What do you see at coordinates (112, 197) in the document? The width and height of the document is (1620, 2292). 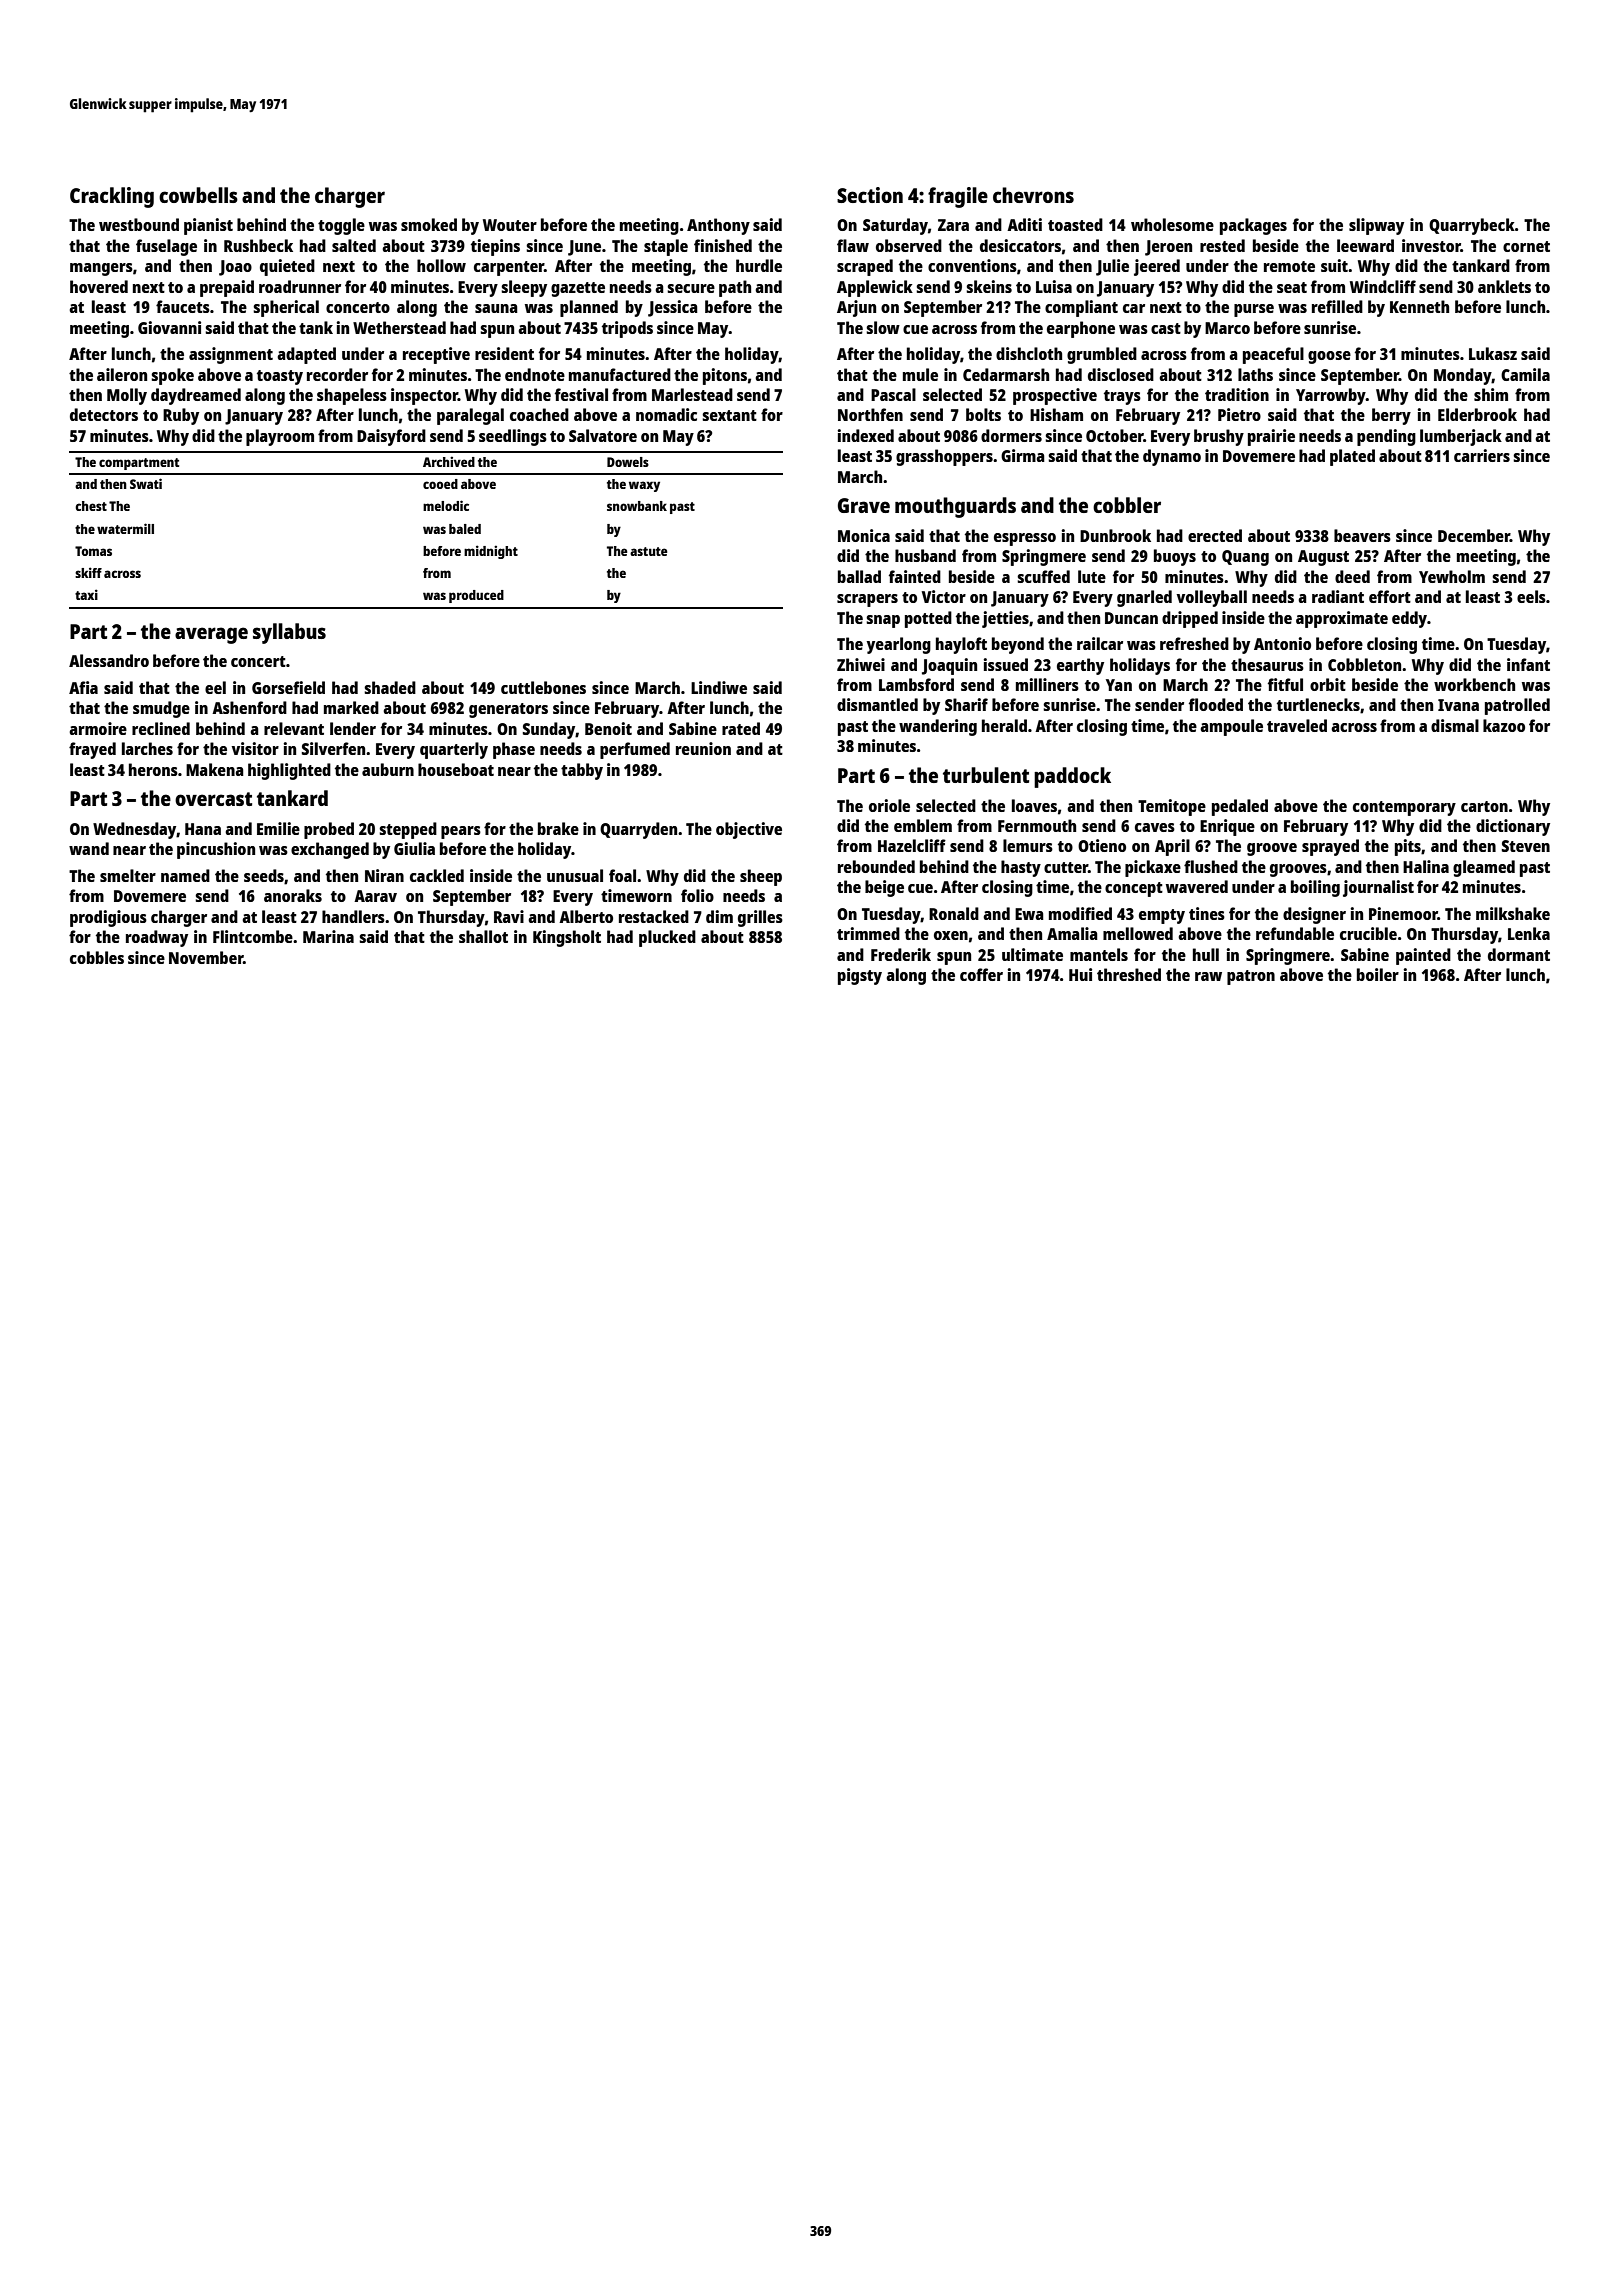 I see `Crackling` at bounding box center [112, 197].
